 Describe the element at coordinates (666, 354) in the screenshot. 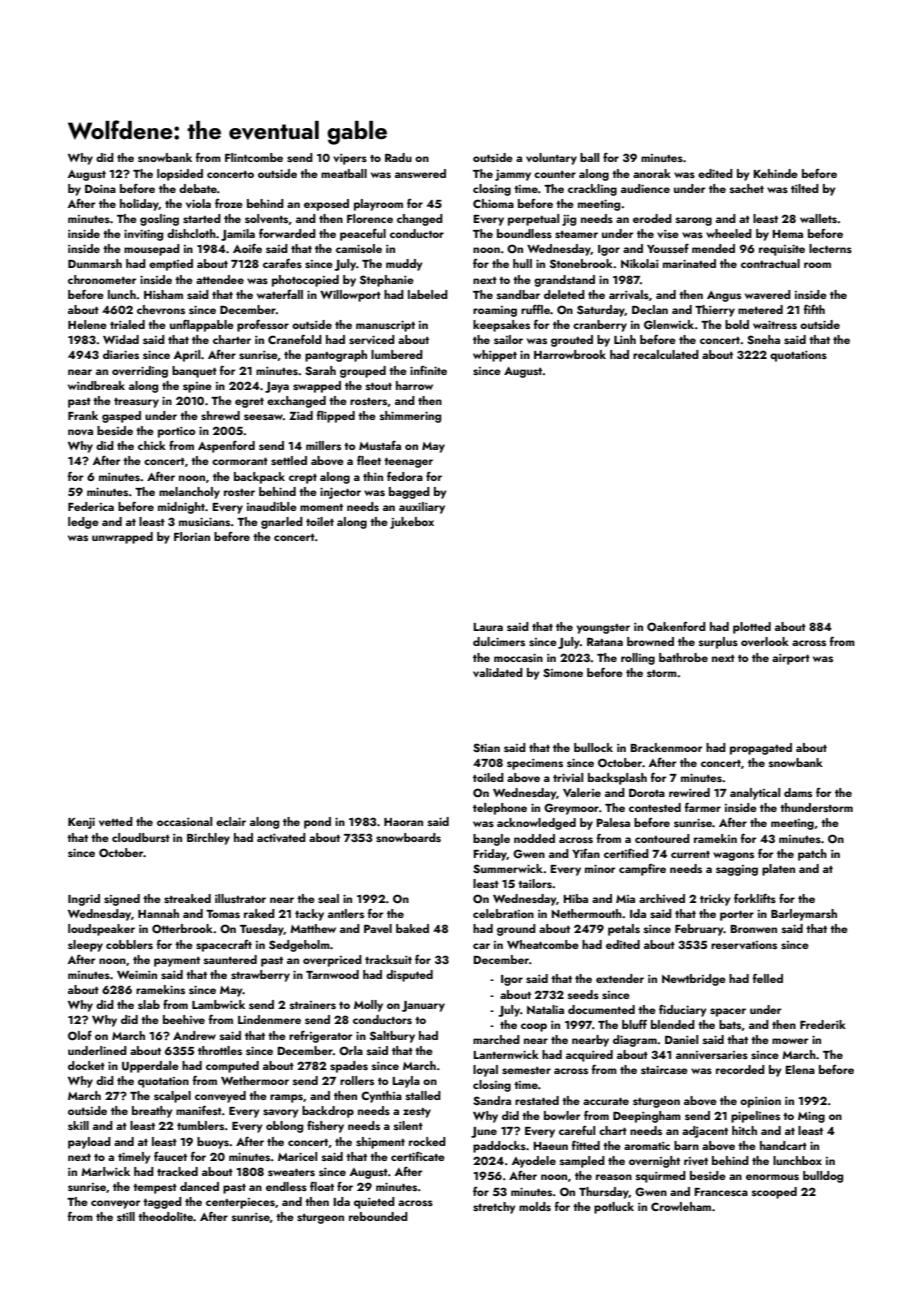

I see `recalculated` at that location.
